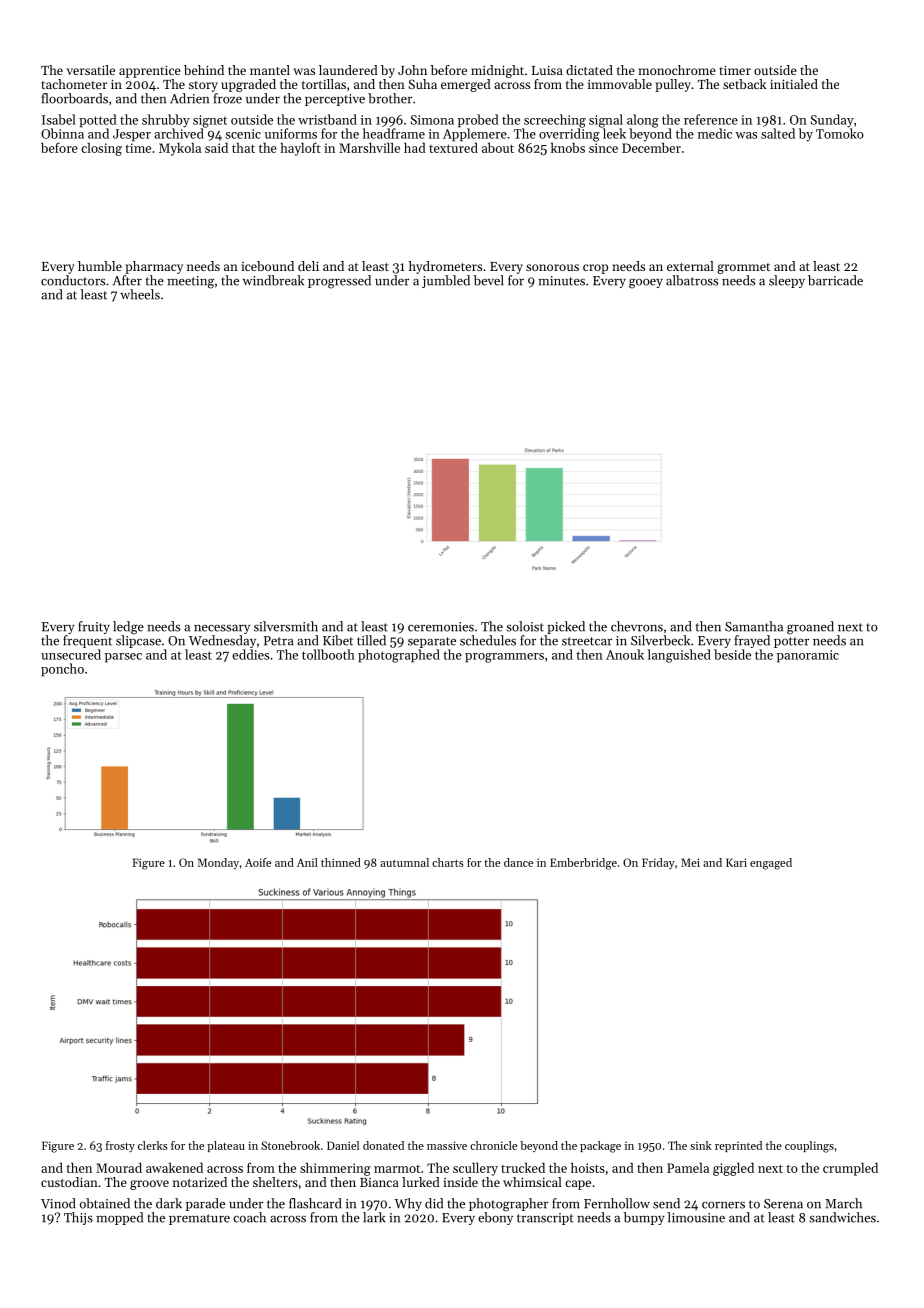 The image size is (924, 1308). What do you see at coordinates (62, 670) in the document?
I see `poncho` at bounding box center [62, 670].
